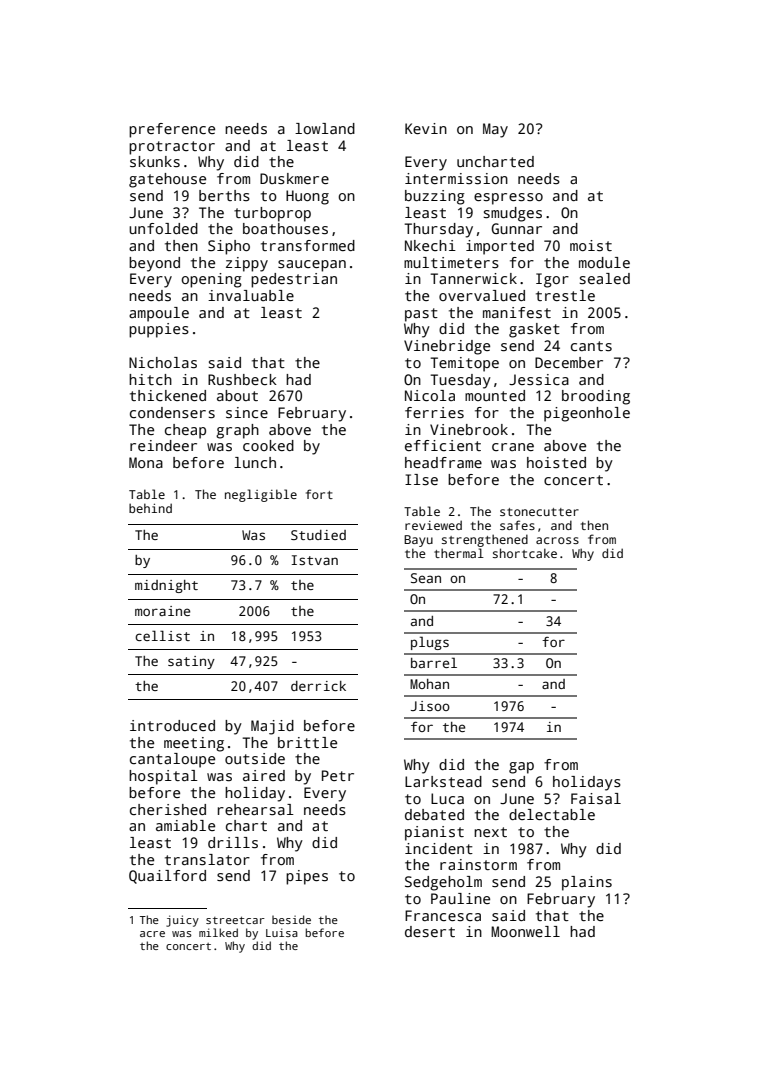 The height and width of the screenshot is (1081, 762). I want to click on Nkechi, so click(430, 245).
